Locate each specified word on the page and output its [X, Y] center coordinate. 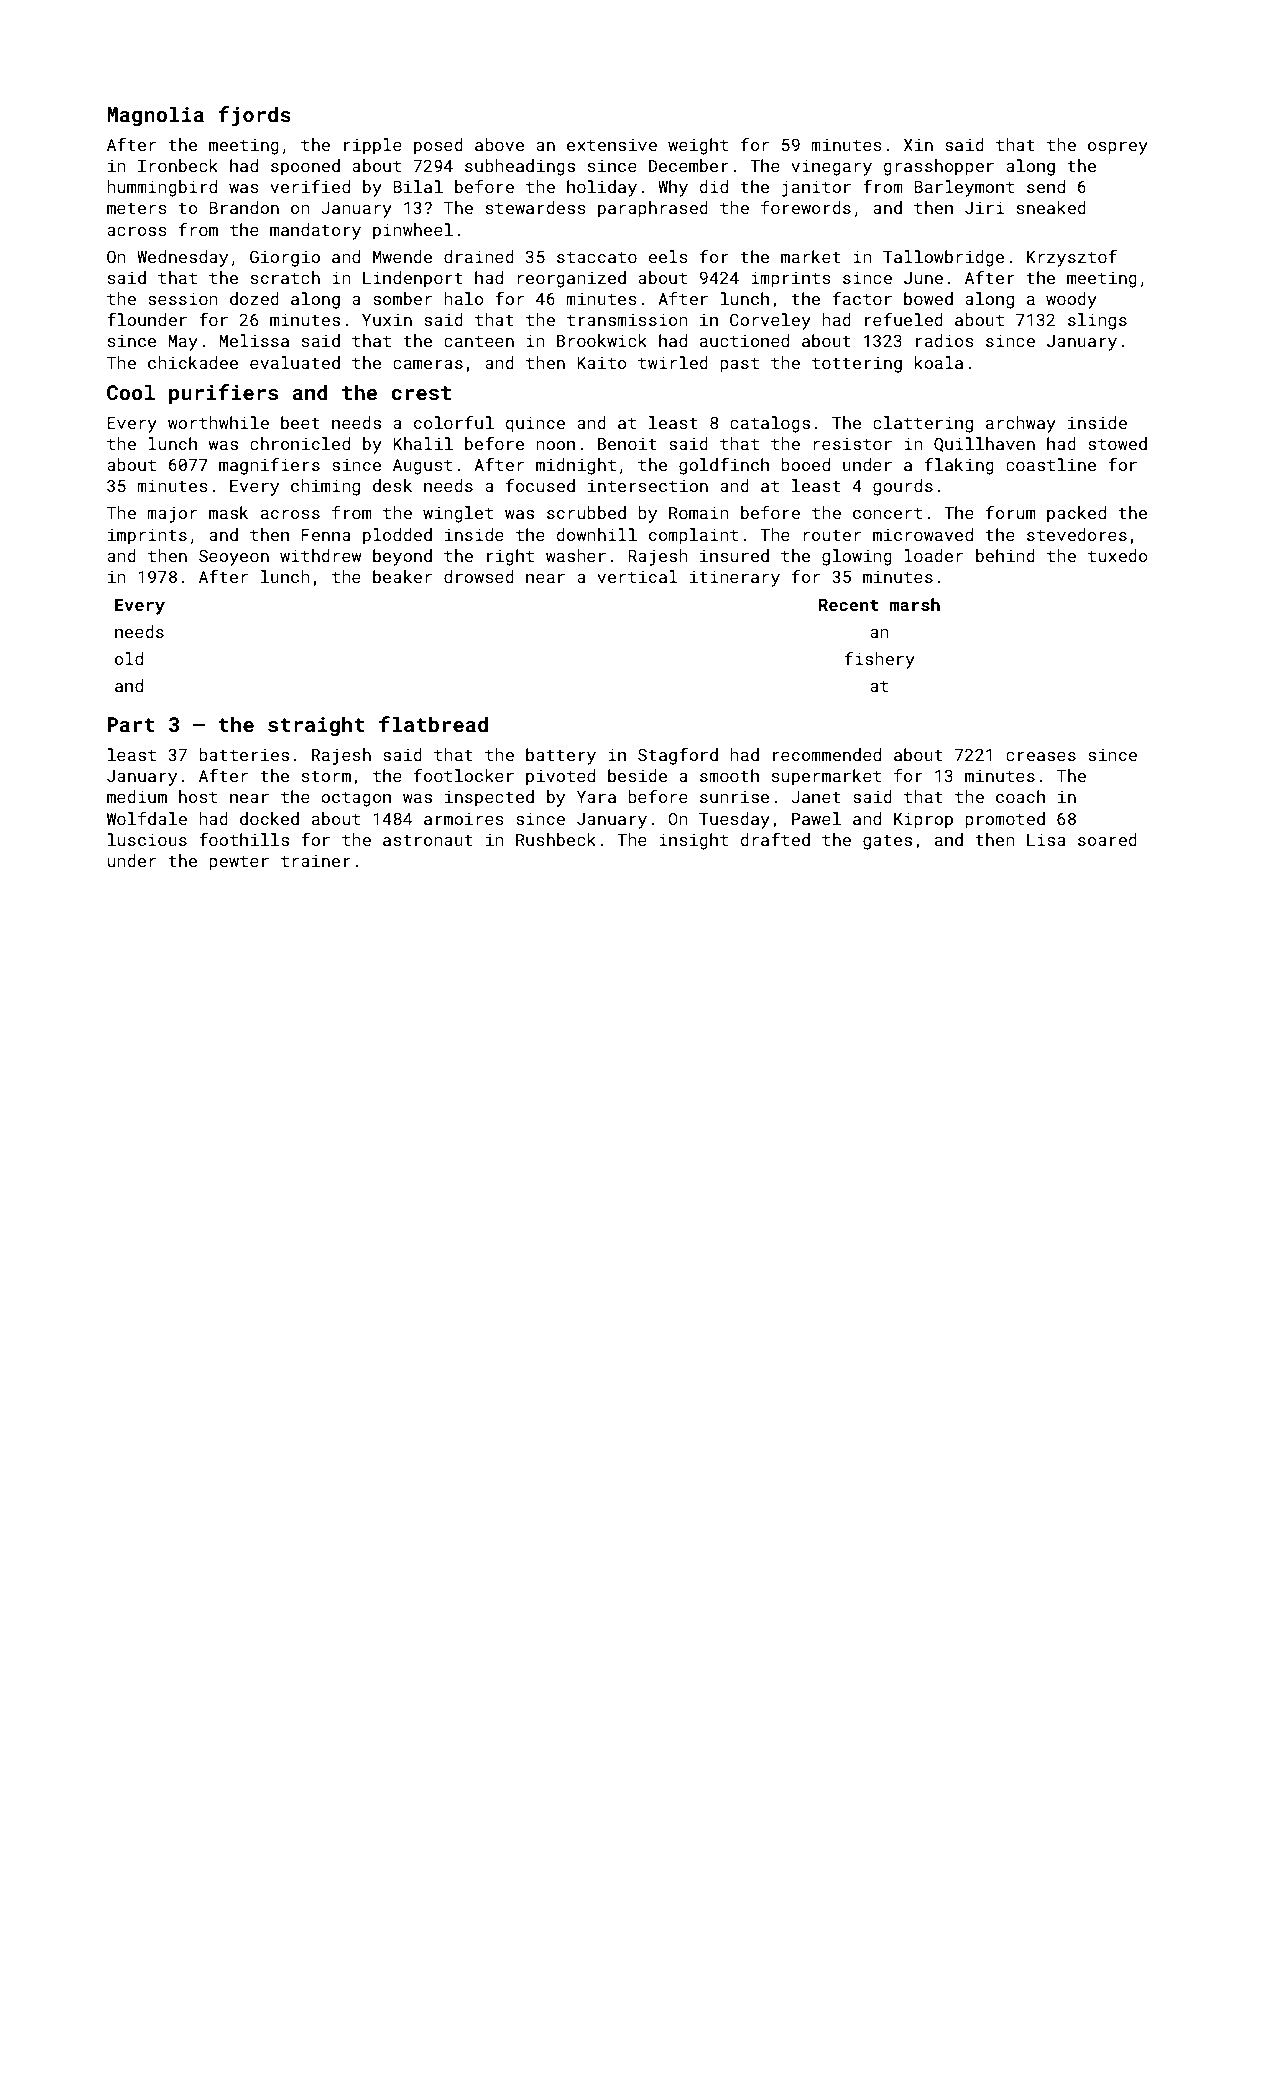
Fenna [326, 535]
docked [269, 818]
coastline [1051, 464]
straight [316, 726]
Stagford [678, 756]
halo [464, 298]
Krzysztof [1072, 258]
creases [1041, 756]
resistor [852, 444]
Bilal [418, 186]
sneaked [1051, 207]
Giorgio [285, 258]
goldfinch [724, 466]
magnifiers [269, 466]
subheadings [520, 167]
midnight [576, 466]
